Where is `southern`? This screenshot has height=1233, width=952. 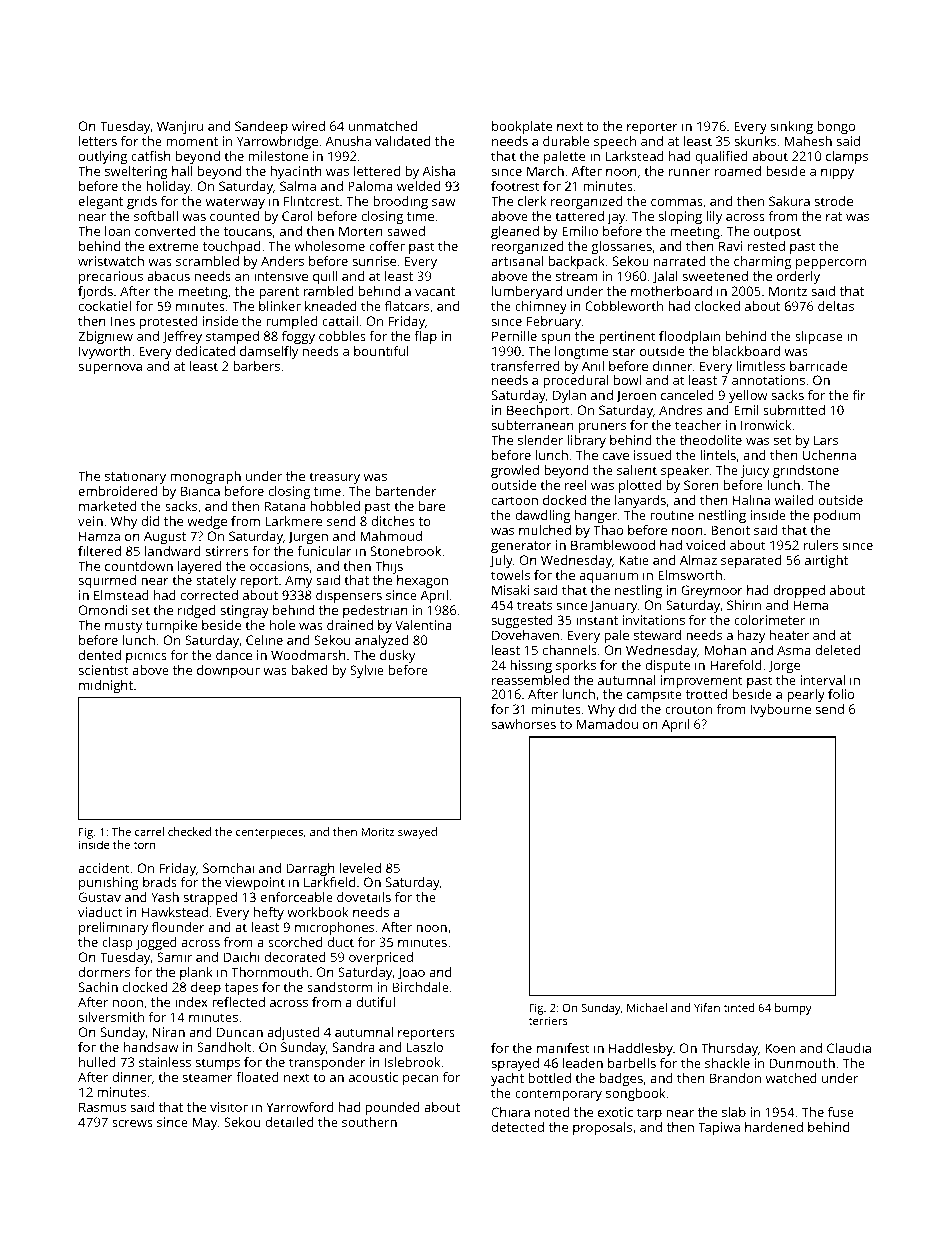
southern is located at coordinates (369, 1122).
